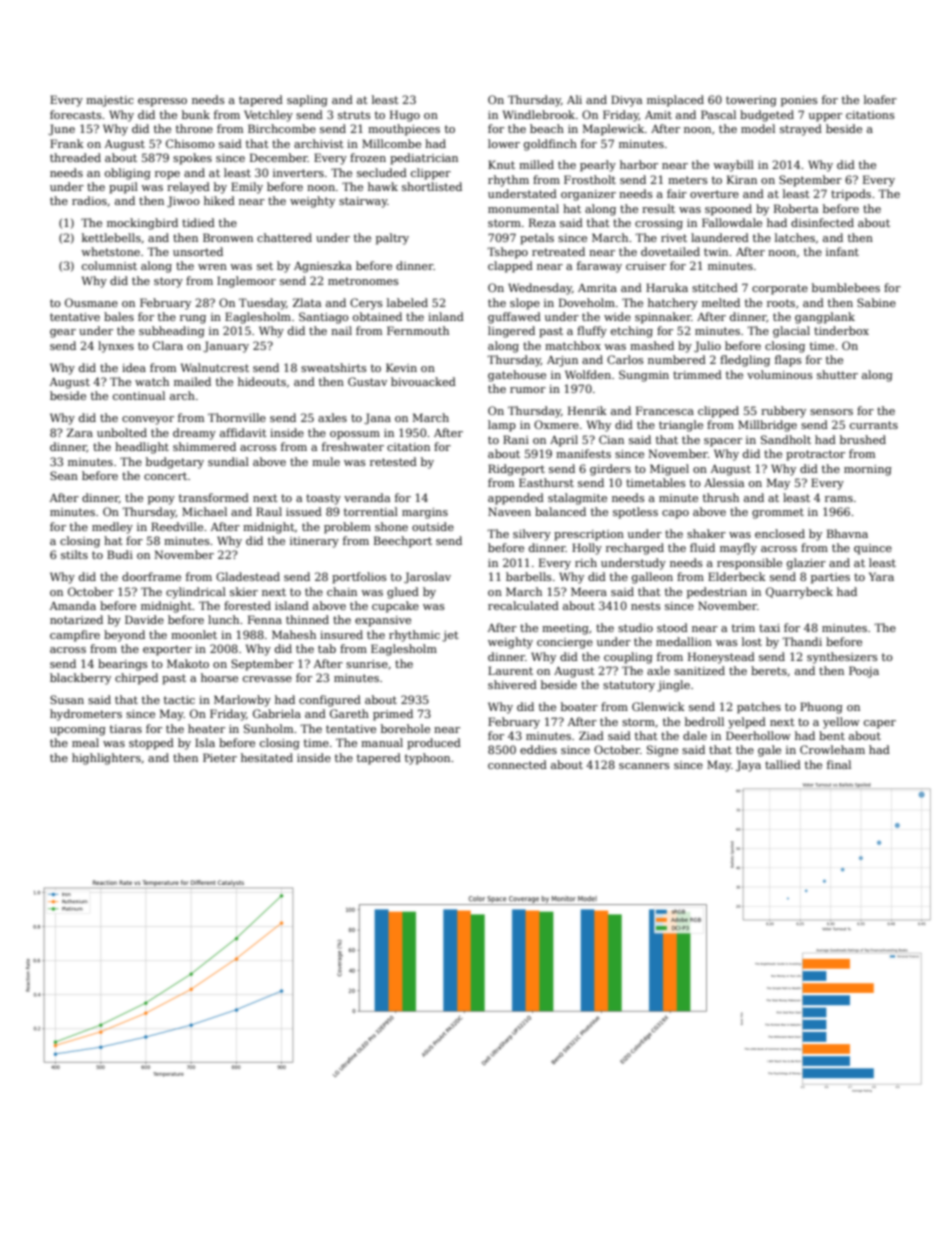 This image has width=952, height=1233. What do you see at coordinates (707, 347) in the image?
I see `Julio` at bounding box center [707, 347].
